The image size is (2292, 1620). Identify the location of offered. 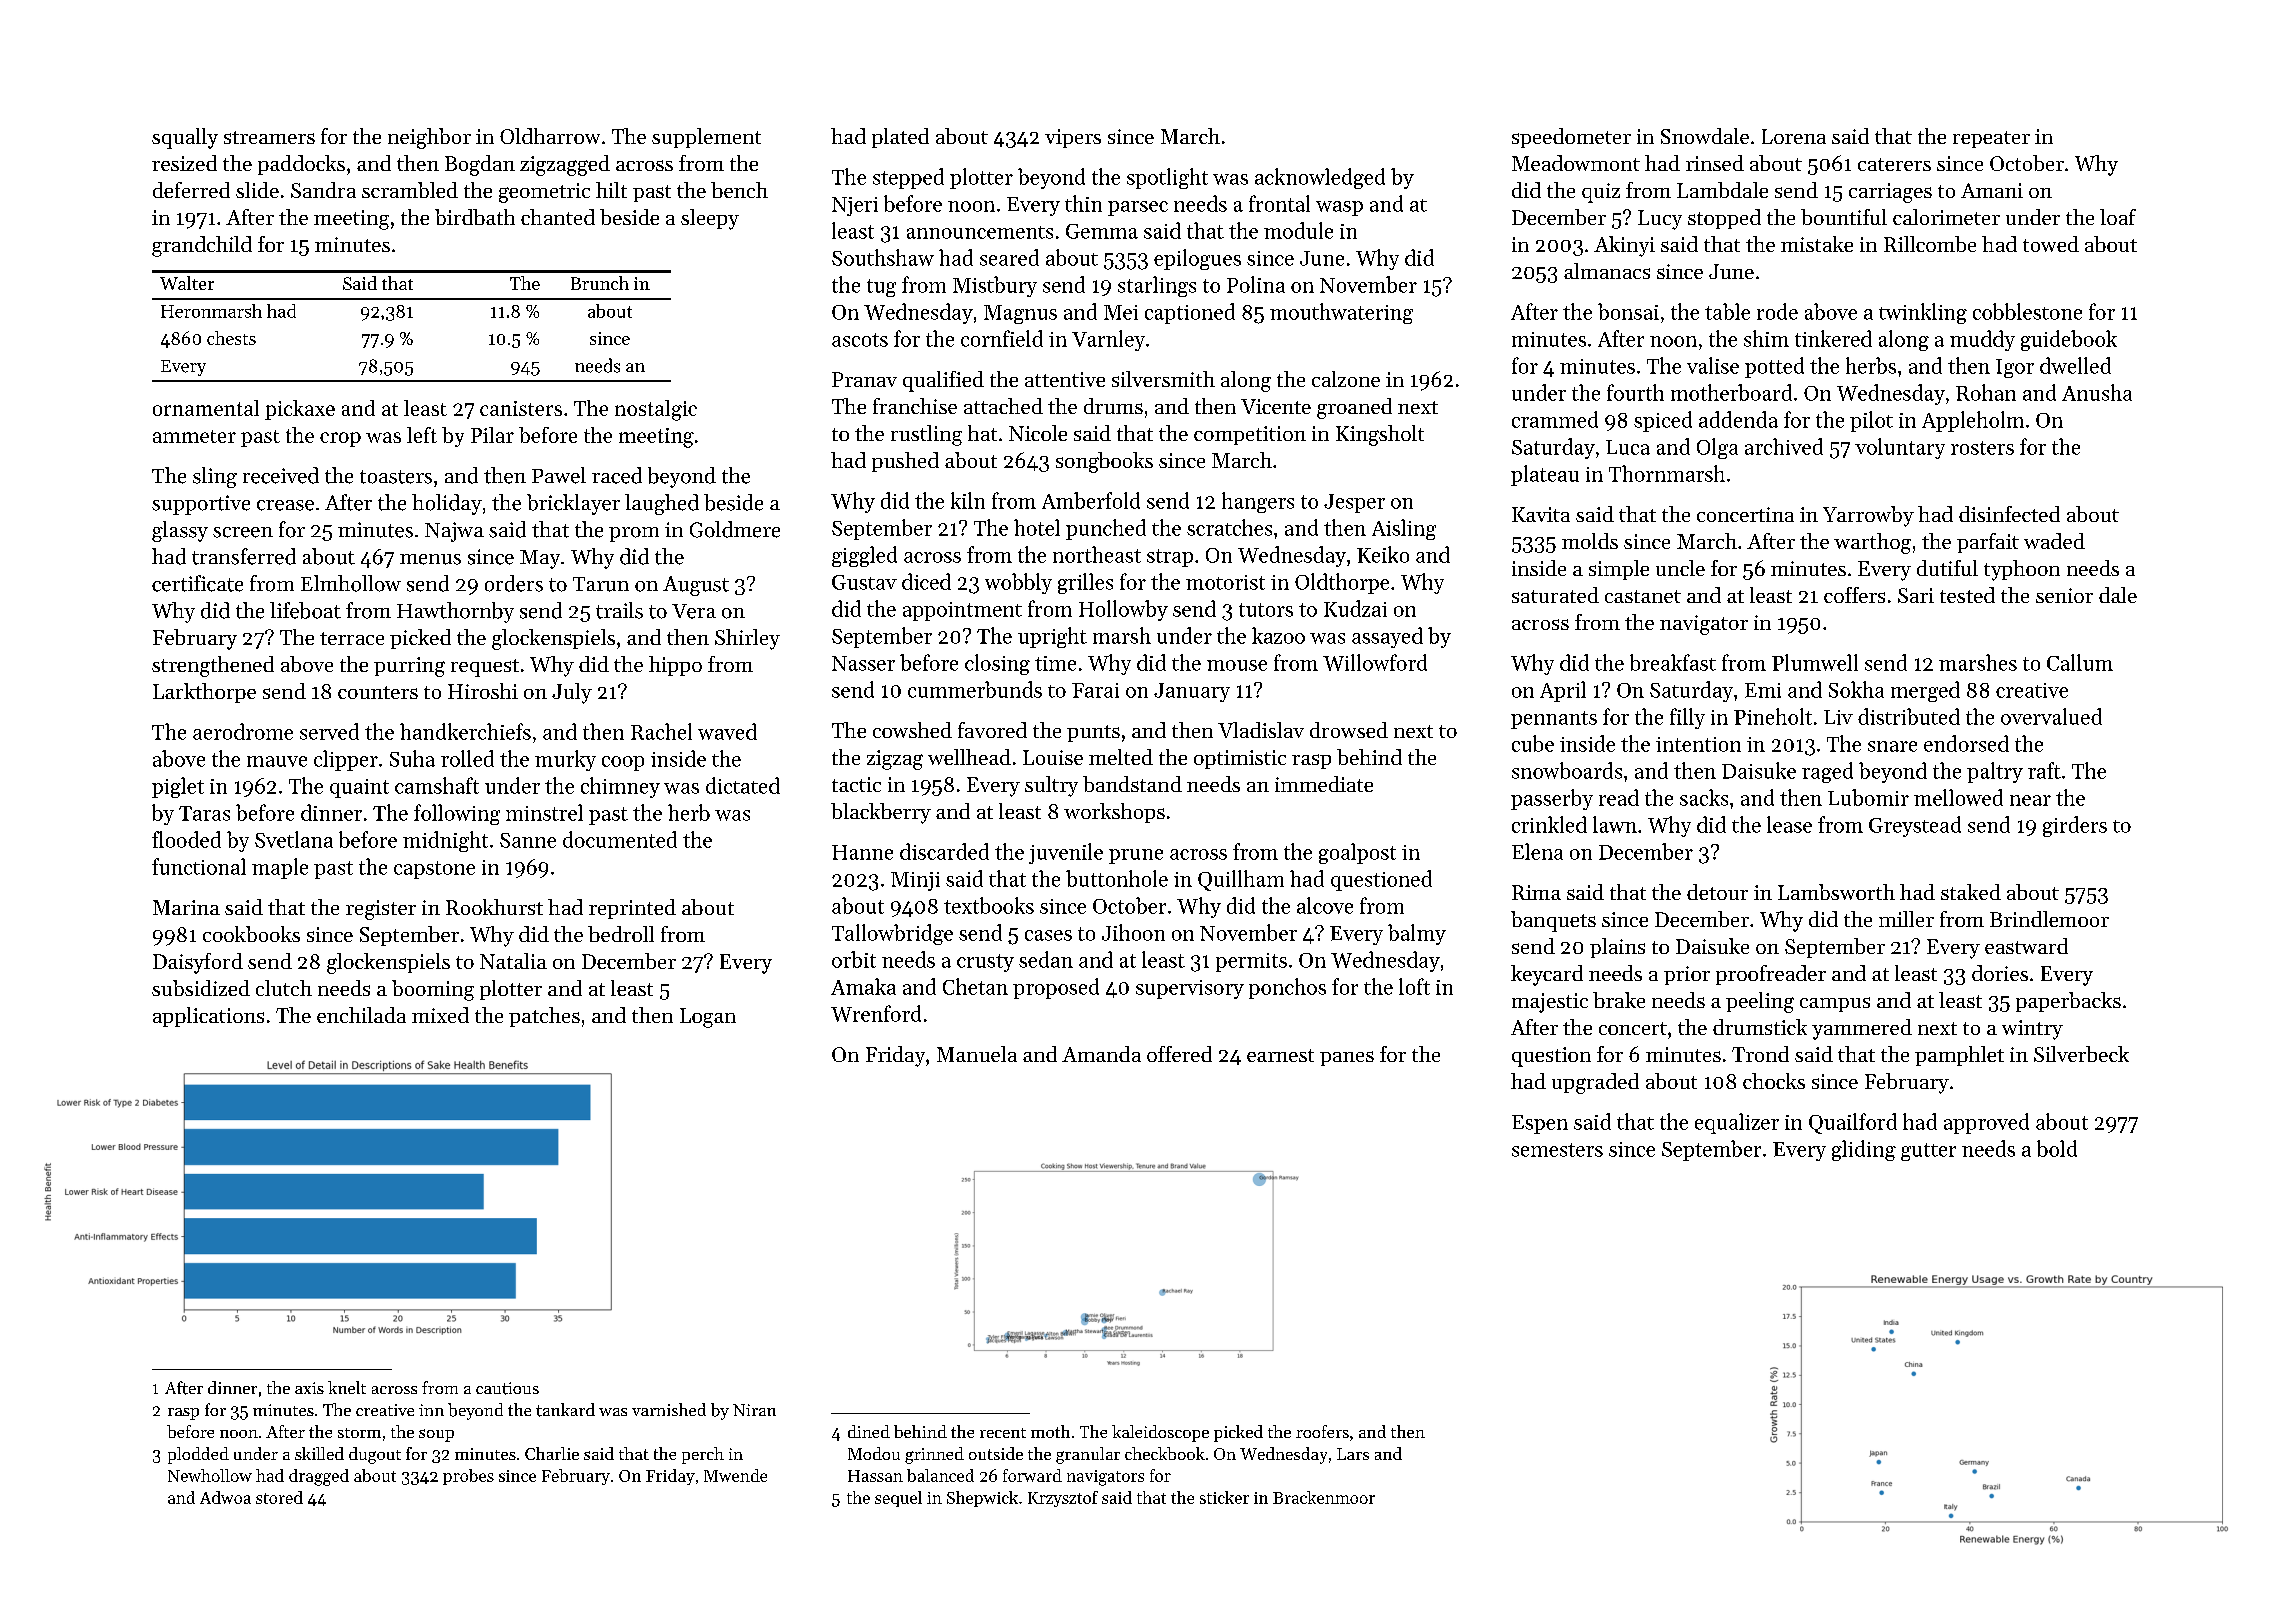
(1179, 1054).
